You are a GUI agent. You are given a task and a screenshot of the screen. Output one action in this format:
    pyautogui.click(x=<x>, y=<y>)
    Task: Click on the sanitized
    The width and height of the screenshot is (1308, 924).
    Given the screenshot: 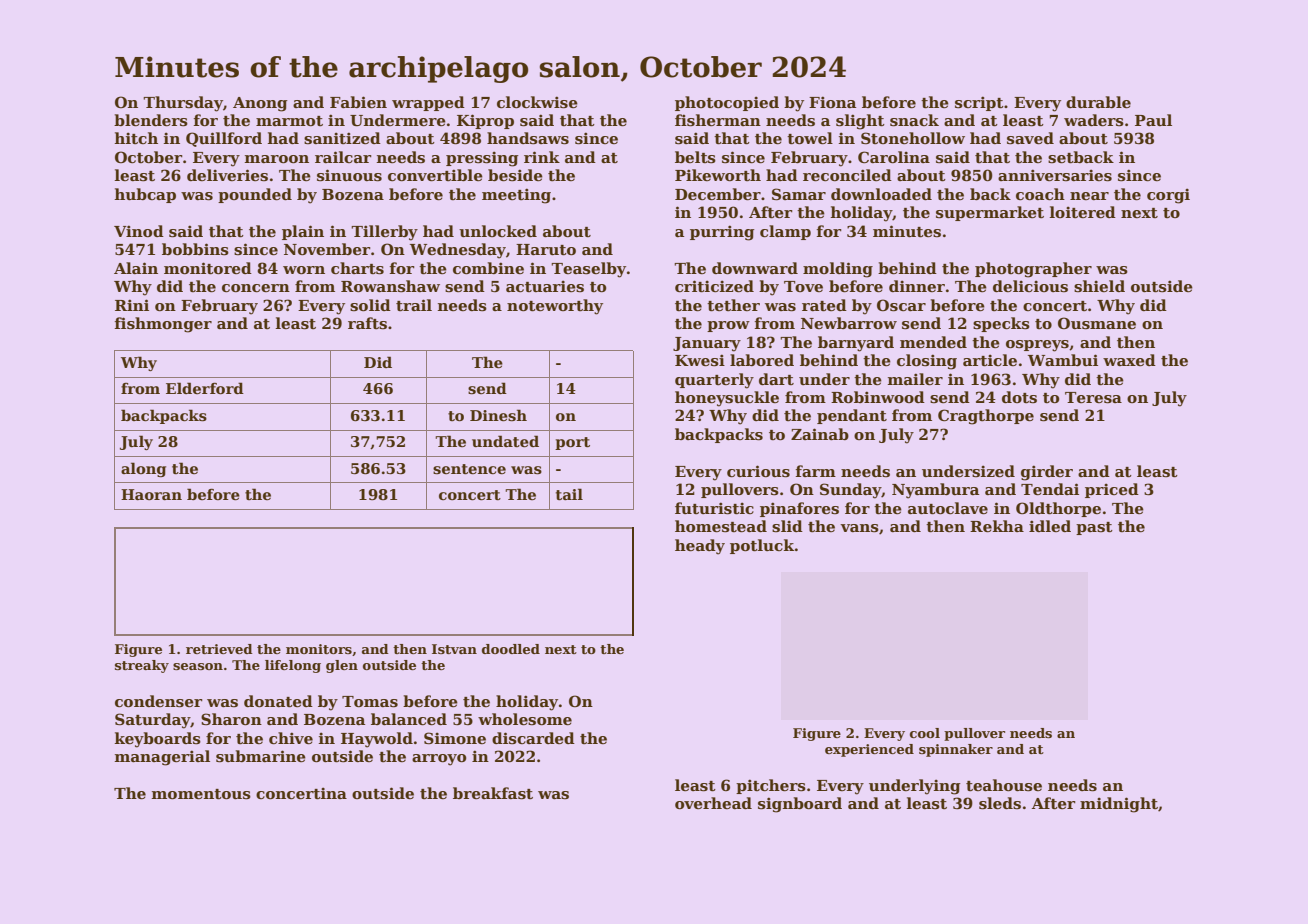 What is the action you would take?
    pyautogui.click(x=342, y=138)
